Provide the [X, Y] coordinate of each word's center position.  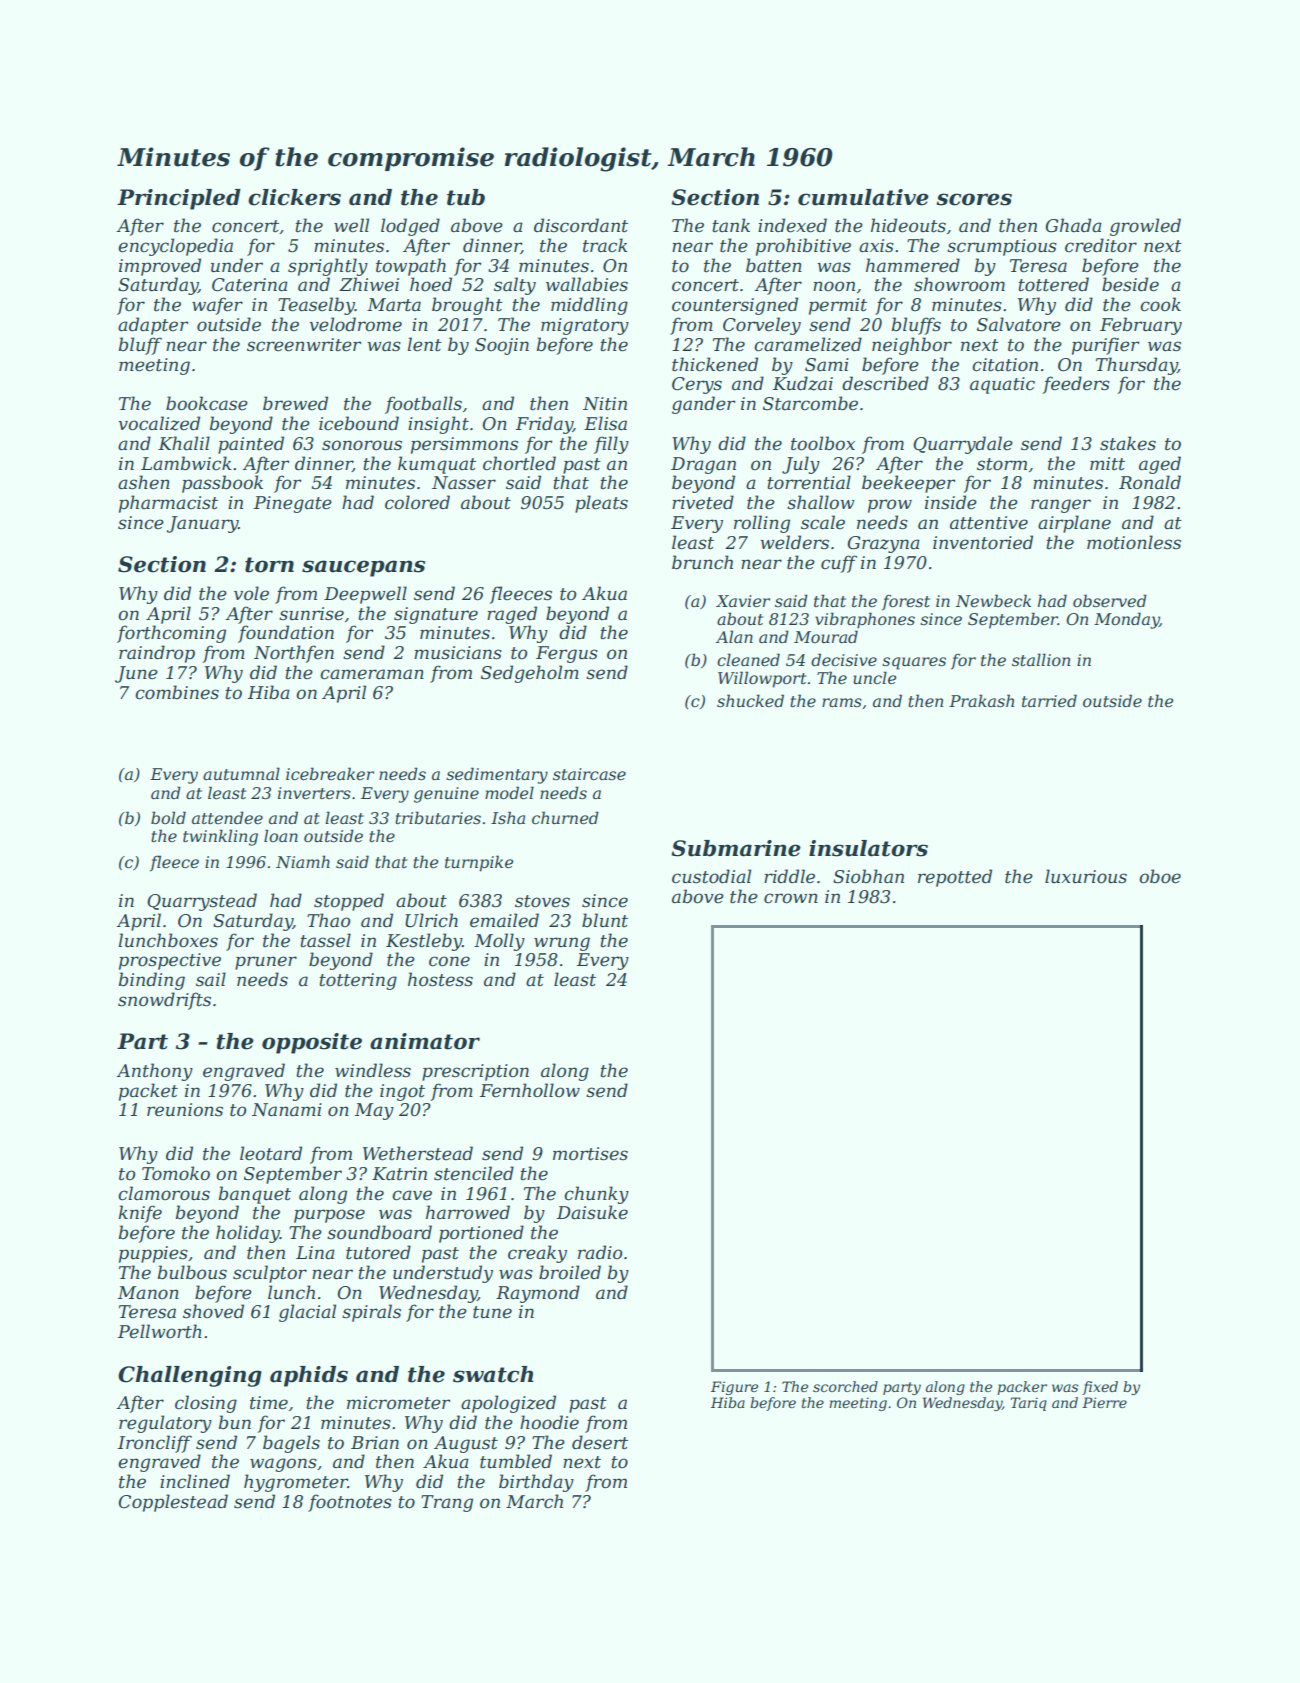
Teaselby [316, 306]
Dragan [703, 465]
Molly [499, 942]
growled [1145, 227]
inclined [195, 1481]
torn [269, 565]
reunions [185, 1110]
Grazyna [884, 544]
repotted [955, 878]
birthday [536, 1483]
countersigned [735, 306]
